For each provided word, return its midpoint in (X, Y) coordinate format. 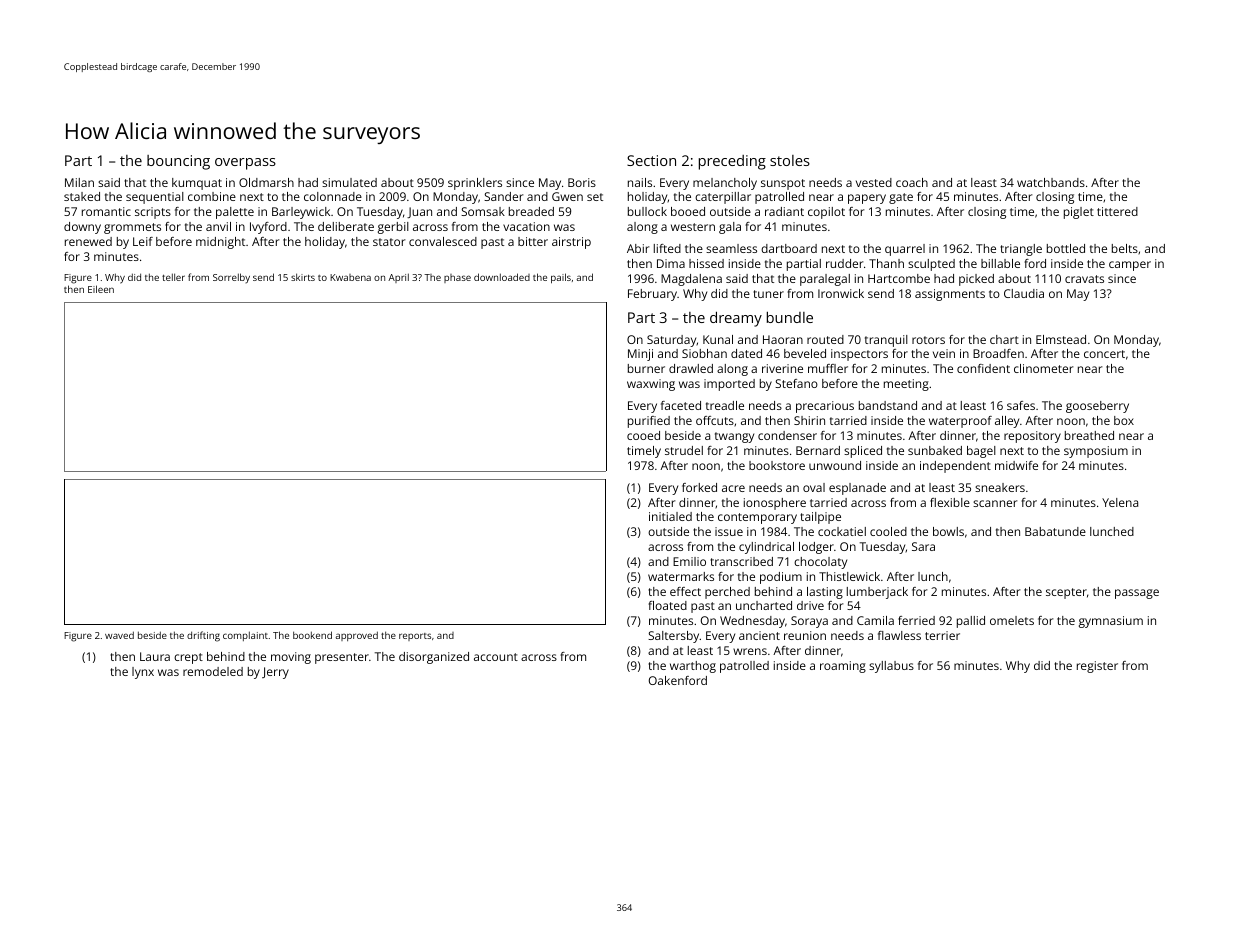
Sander (503, 196)
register (1097, 667)
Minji (640, 355)
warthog (693, 667)
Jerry (275, 673)
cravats (1084, 279)
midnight (220, 243)
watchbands (1051, 182)
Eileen (101, 289)
